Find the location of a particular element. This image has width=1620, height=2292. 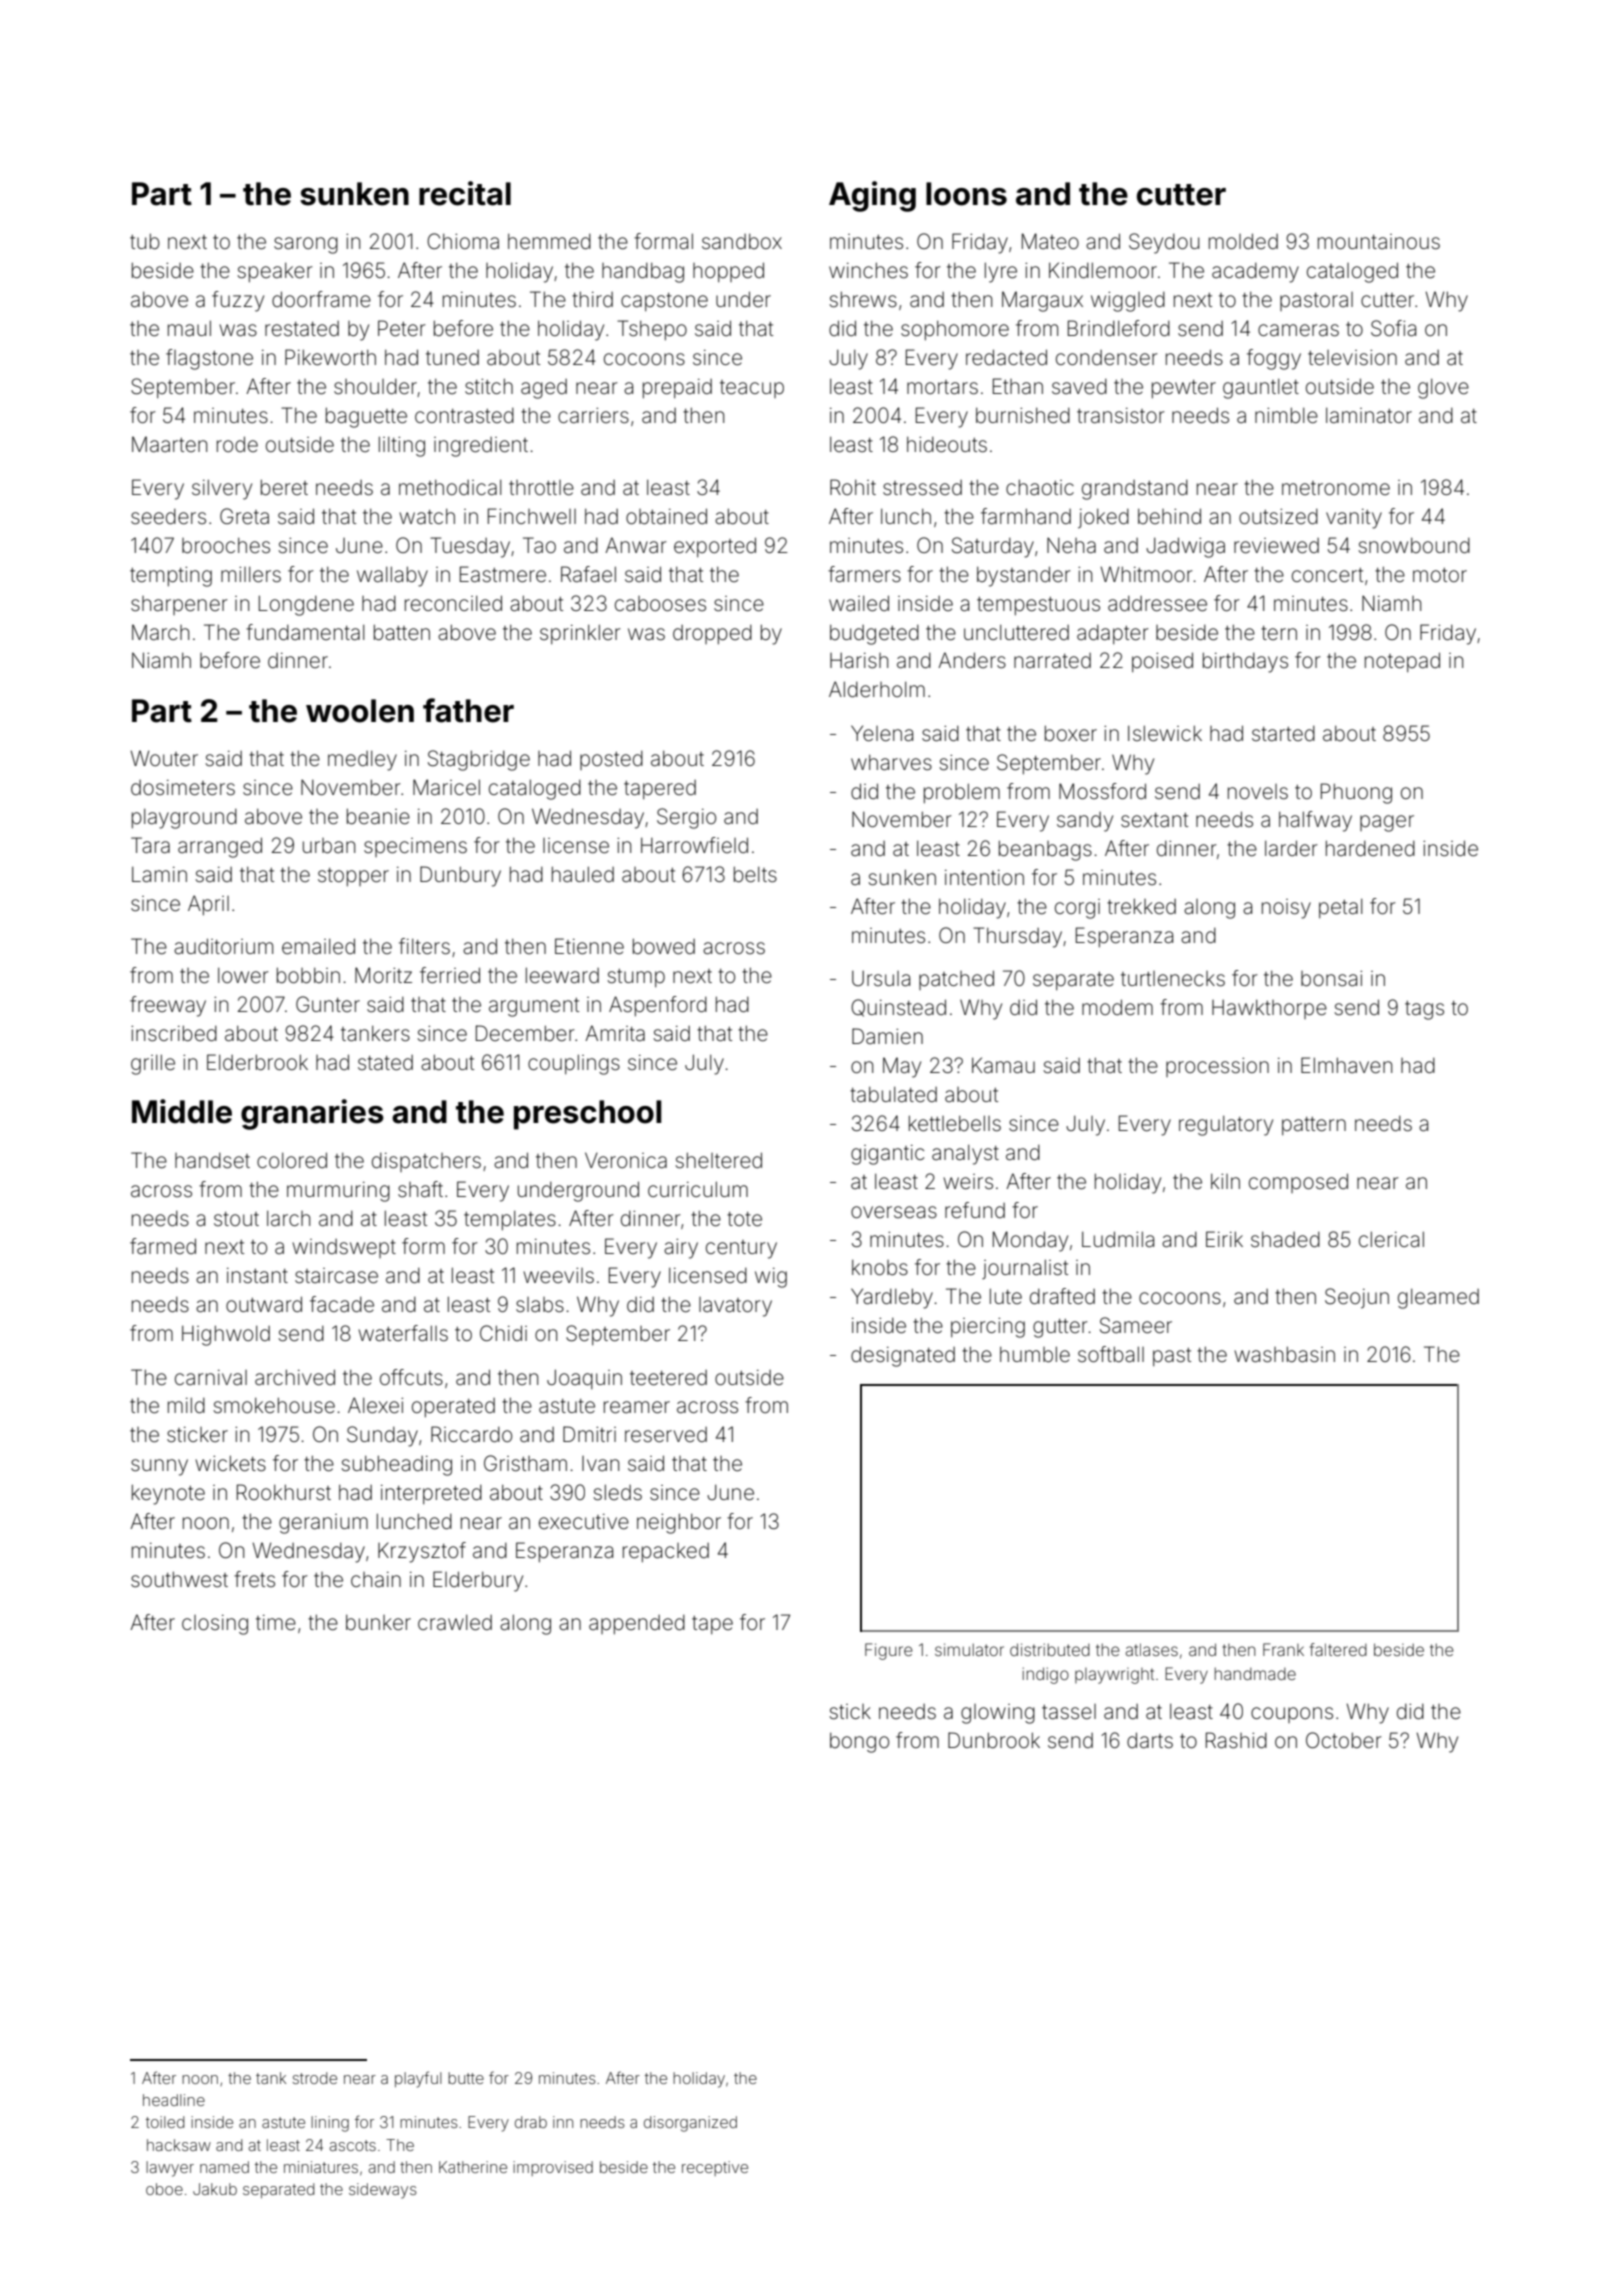

March is located at coordinates (160, 632).
